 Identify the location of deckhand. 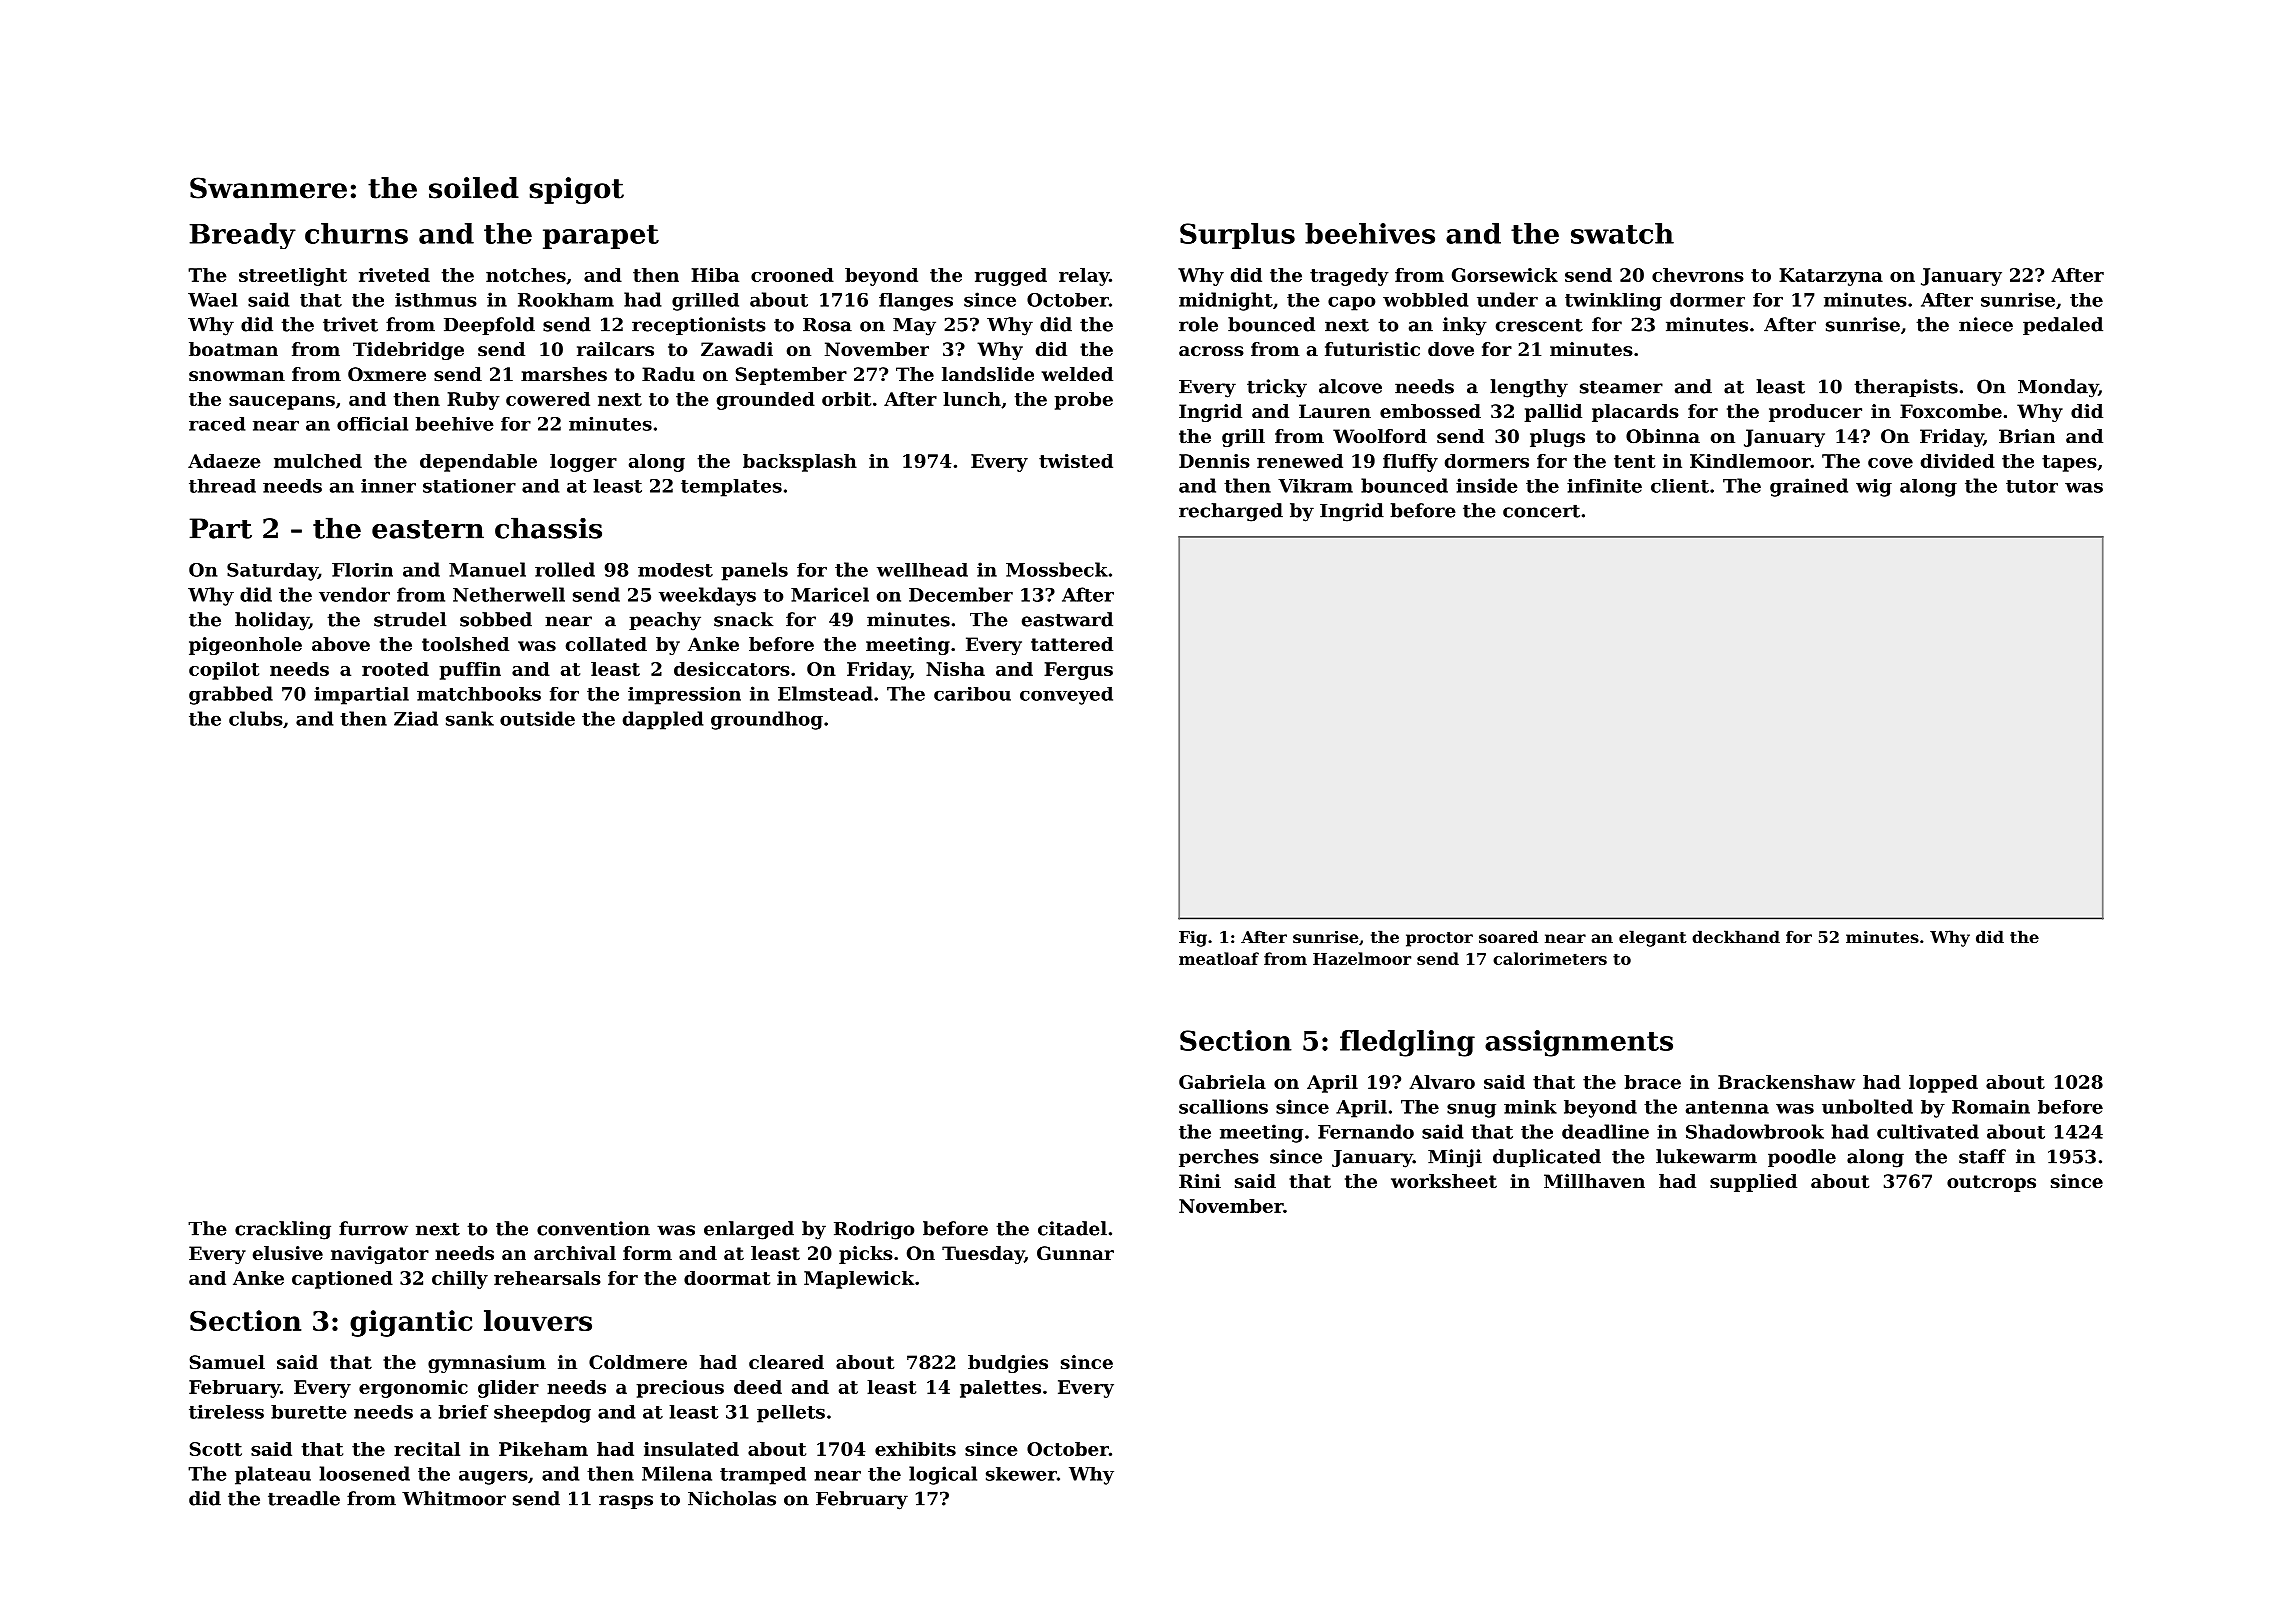
(1736, 936).
